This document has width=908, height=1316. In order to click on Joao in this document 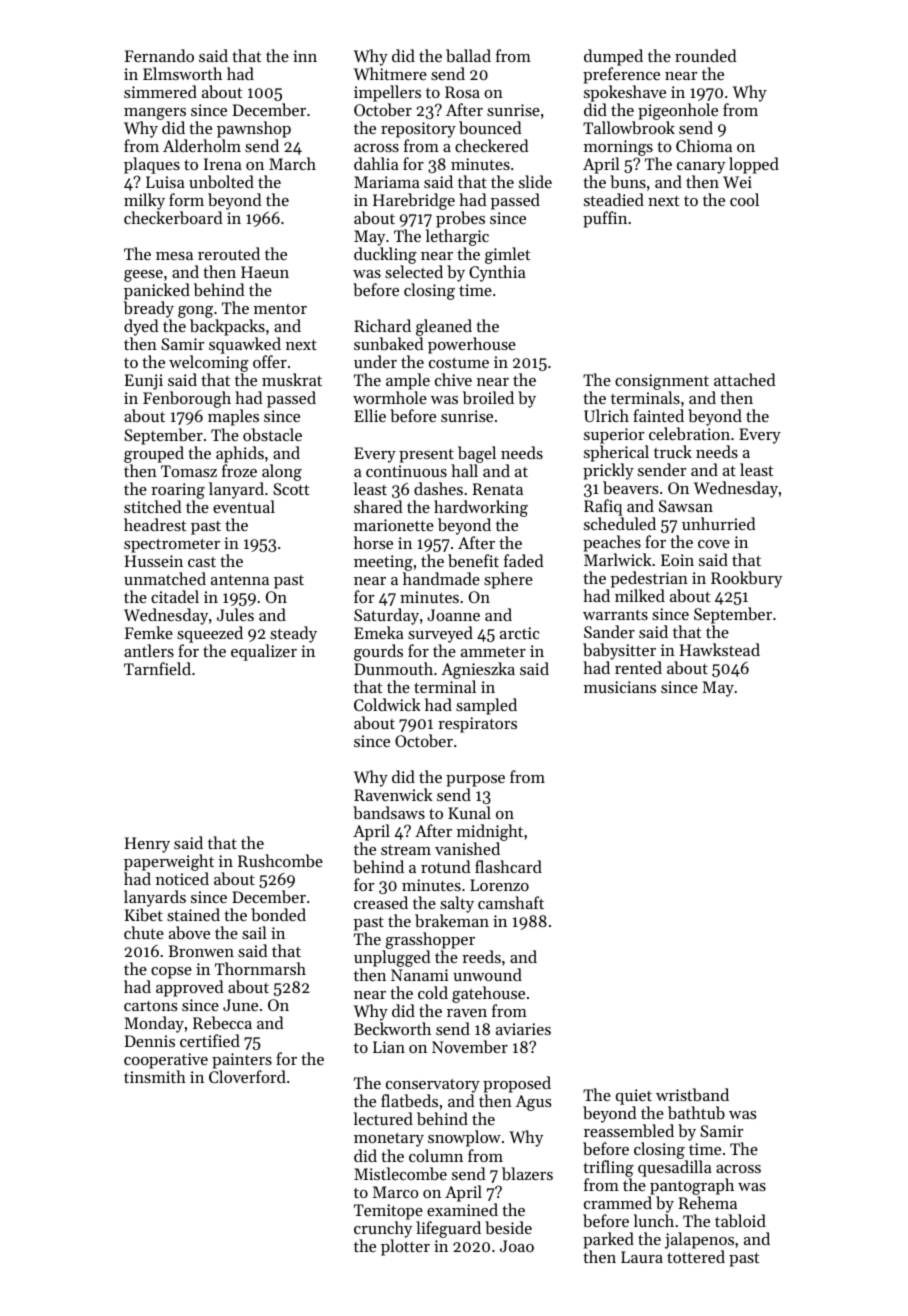, I will do `click(517, 1246)`.
